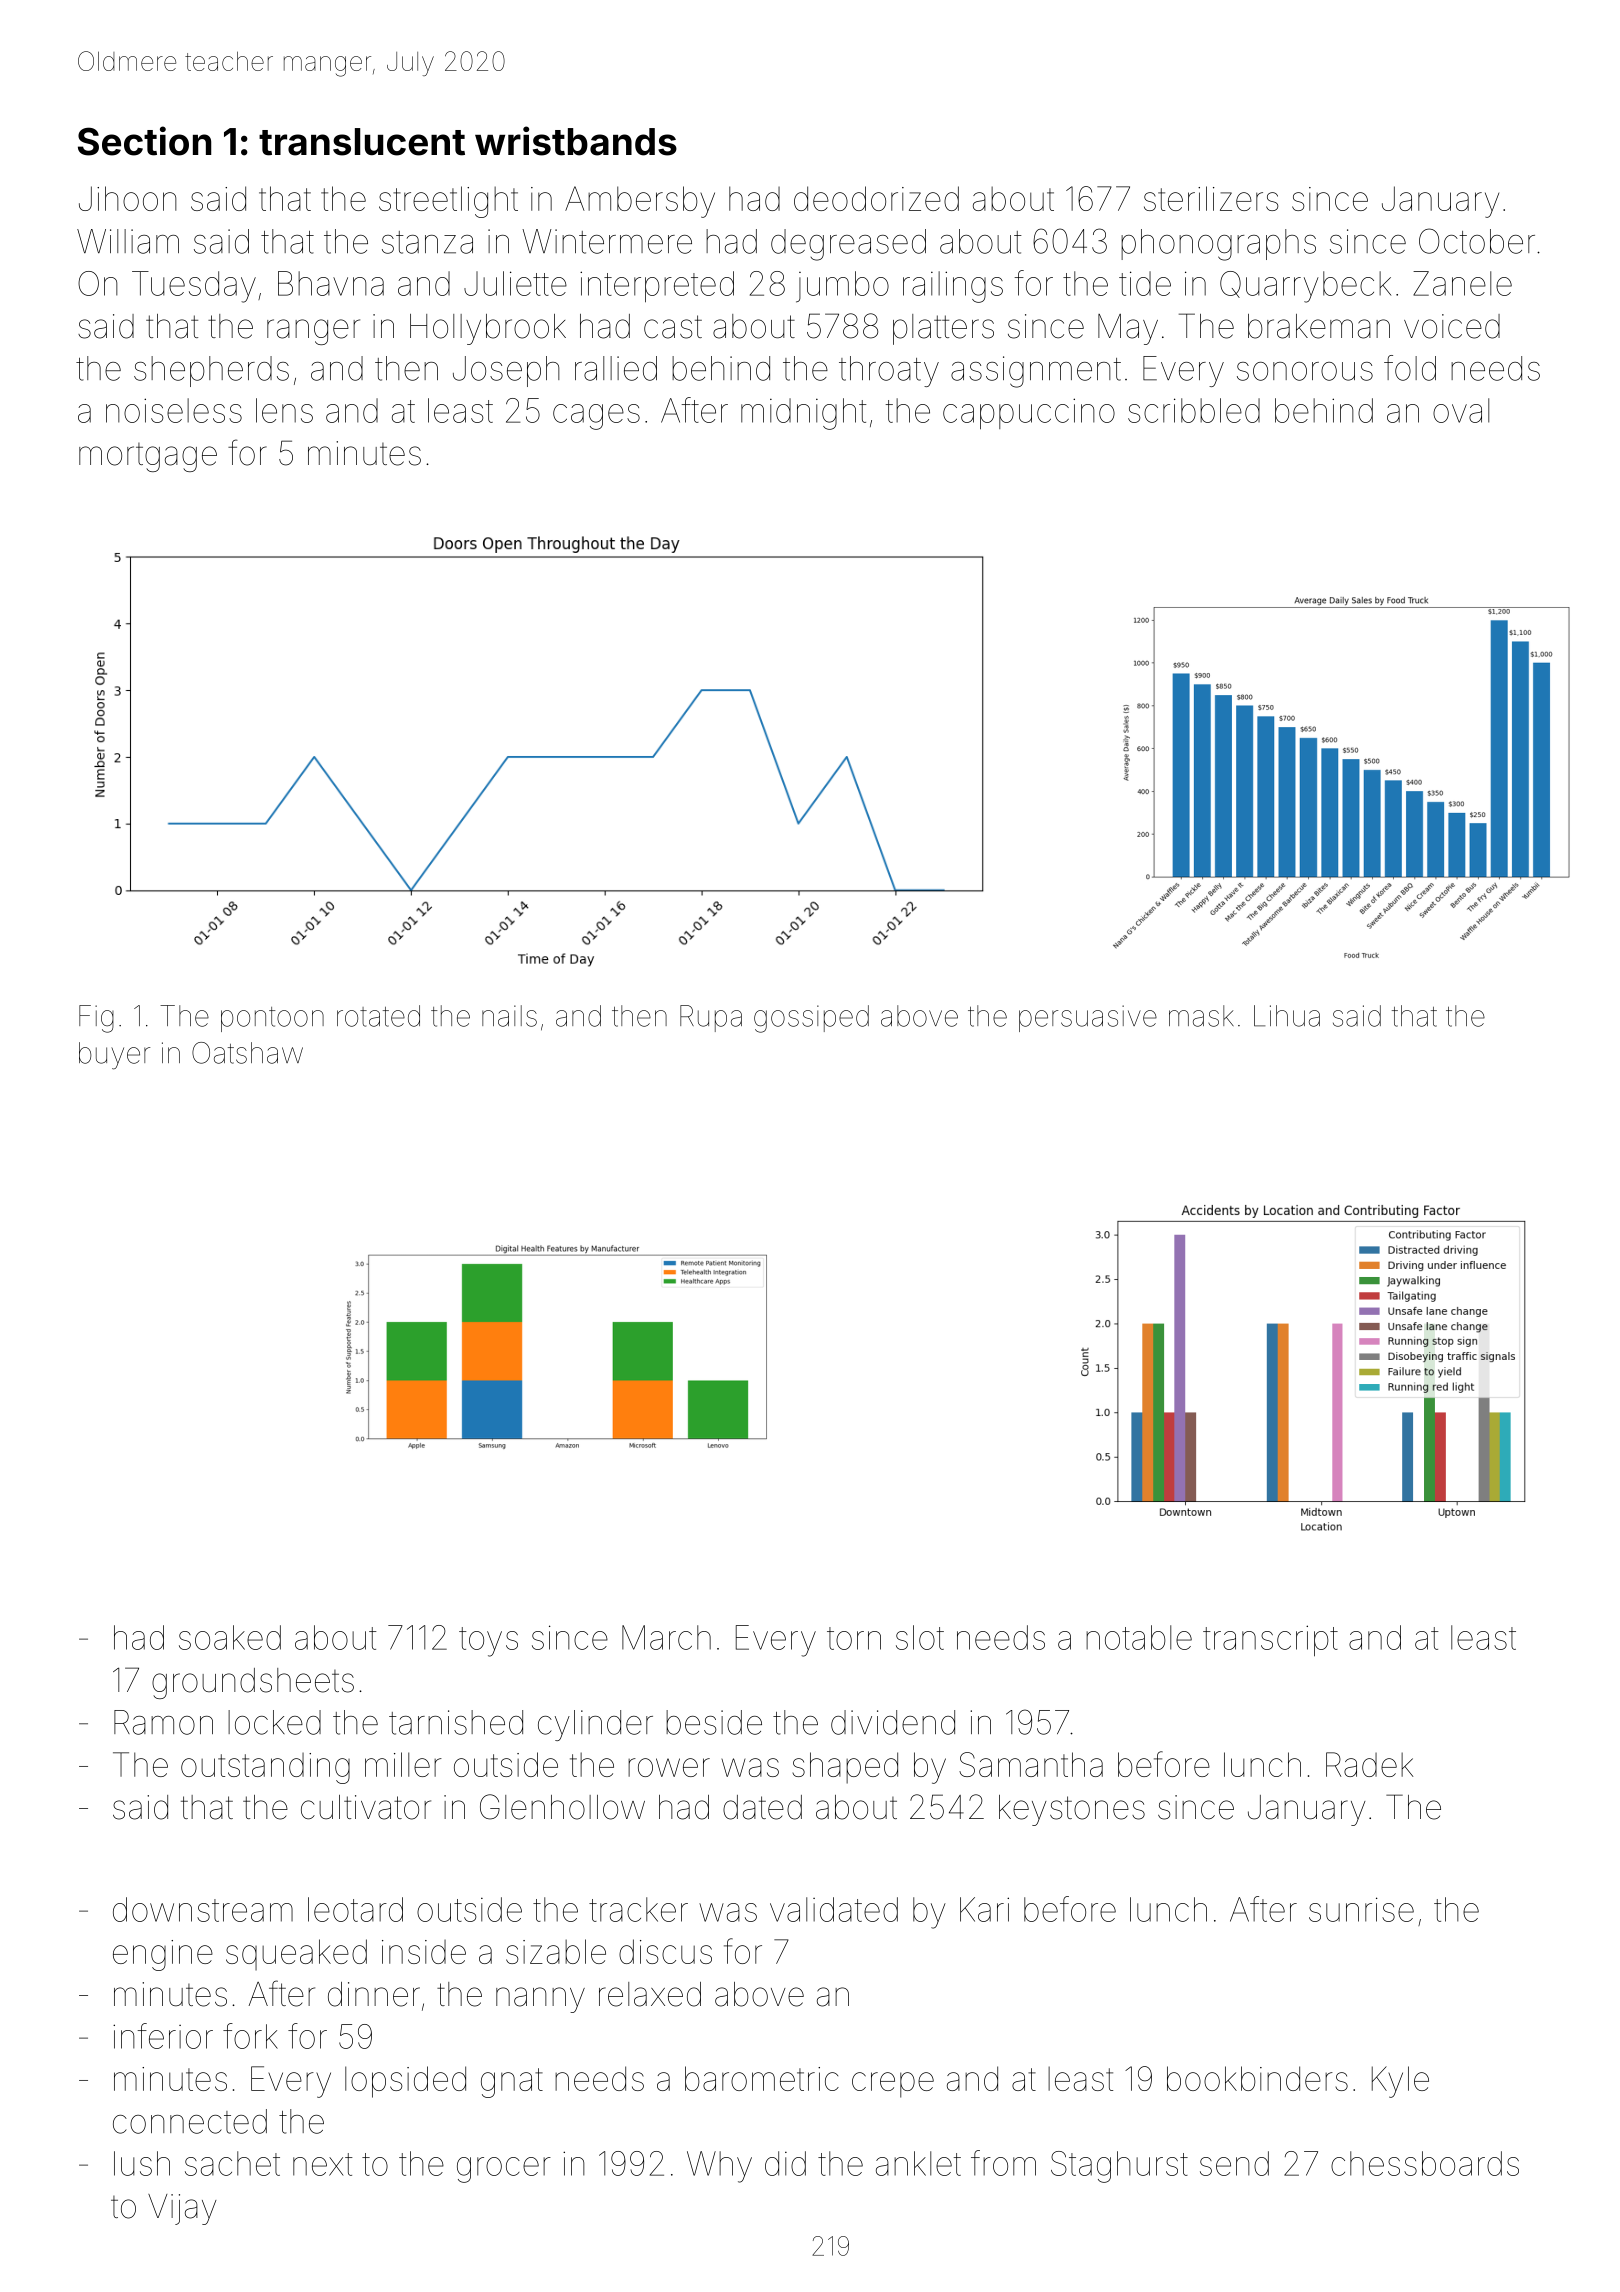 The width and height of the screenshot is (1620, 2292). I want to click on chessboards, so click(1425, 2163).
